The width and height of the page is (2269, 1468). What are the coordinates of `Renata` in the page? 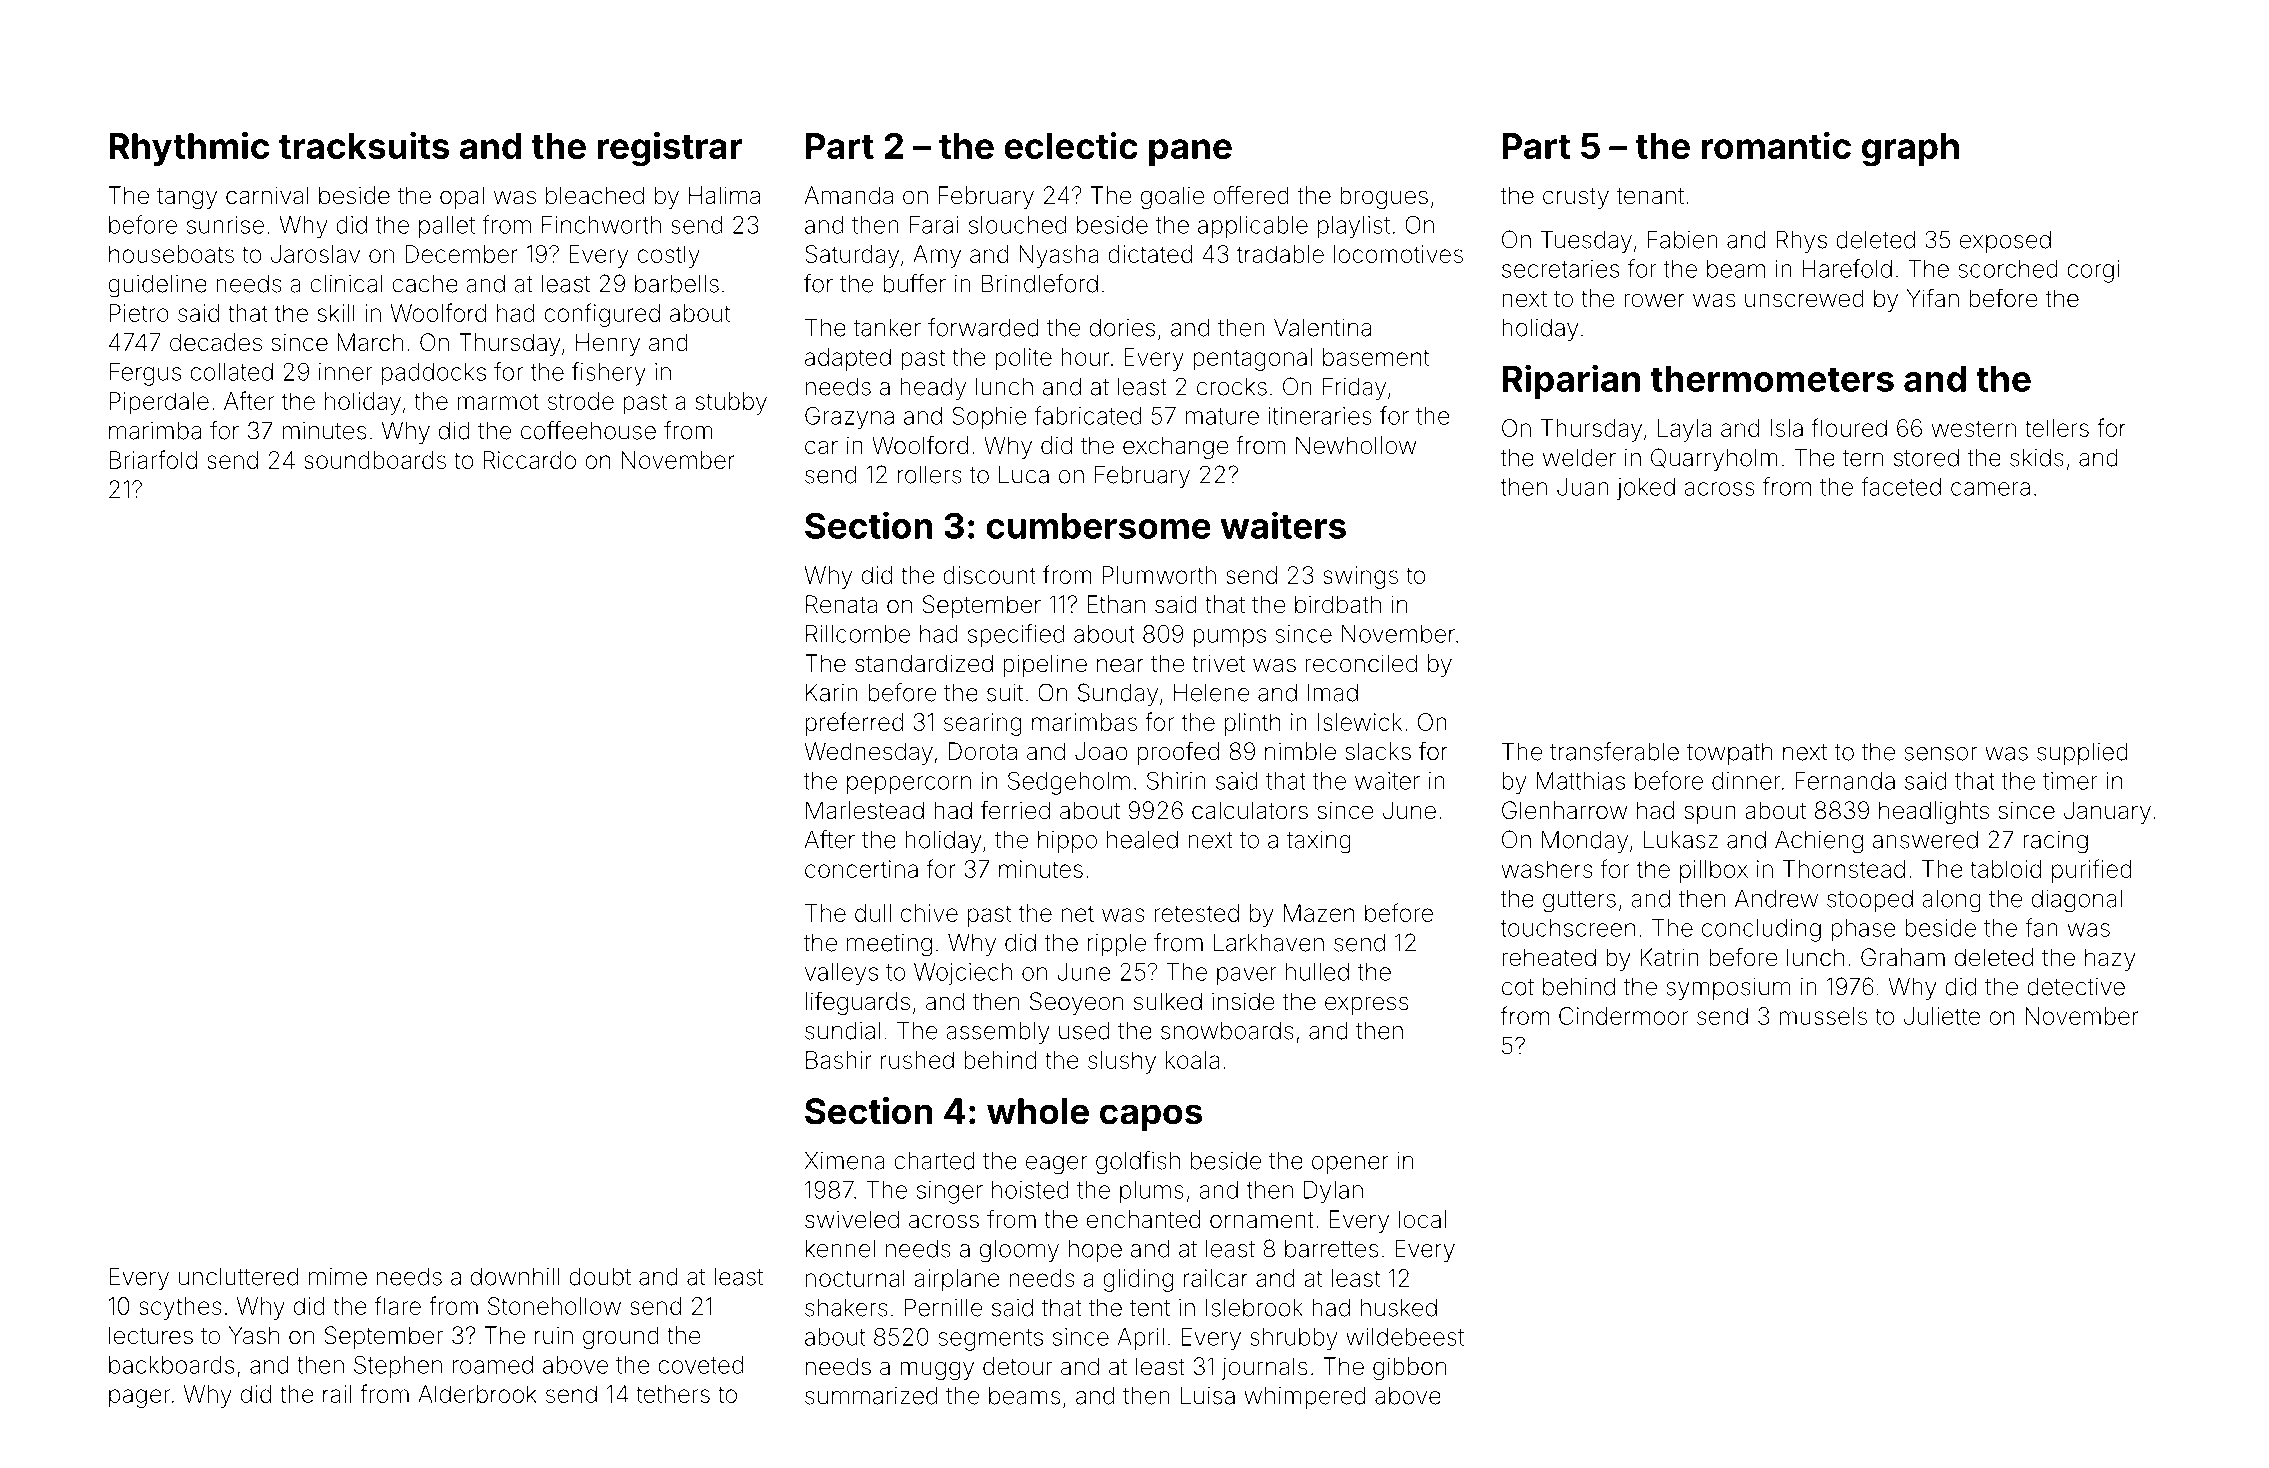 It's located at (841, 604).
